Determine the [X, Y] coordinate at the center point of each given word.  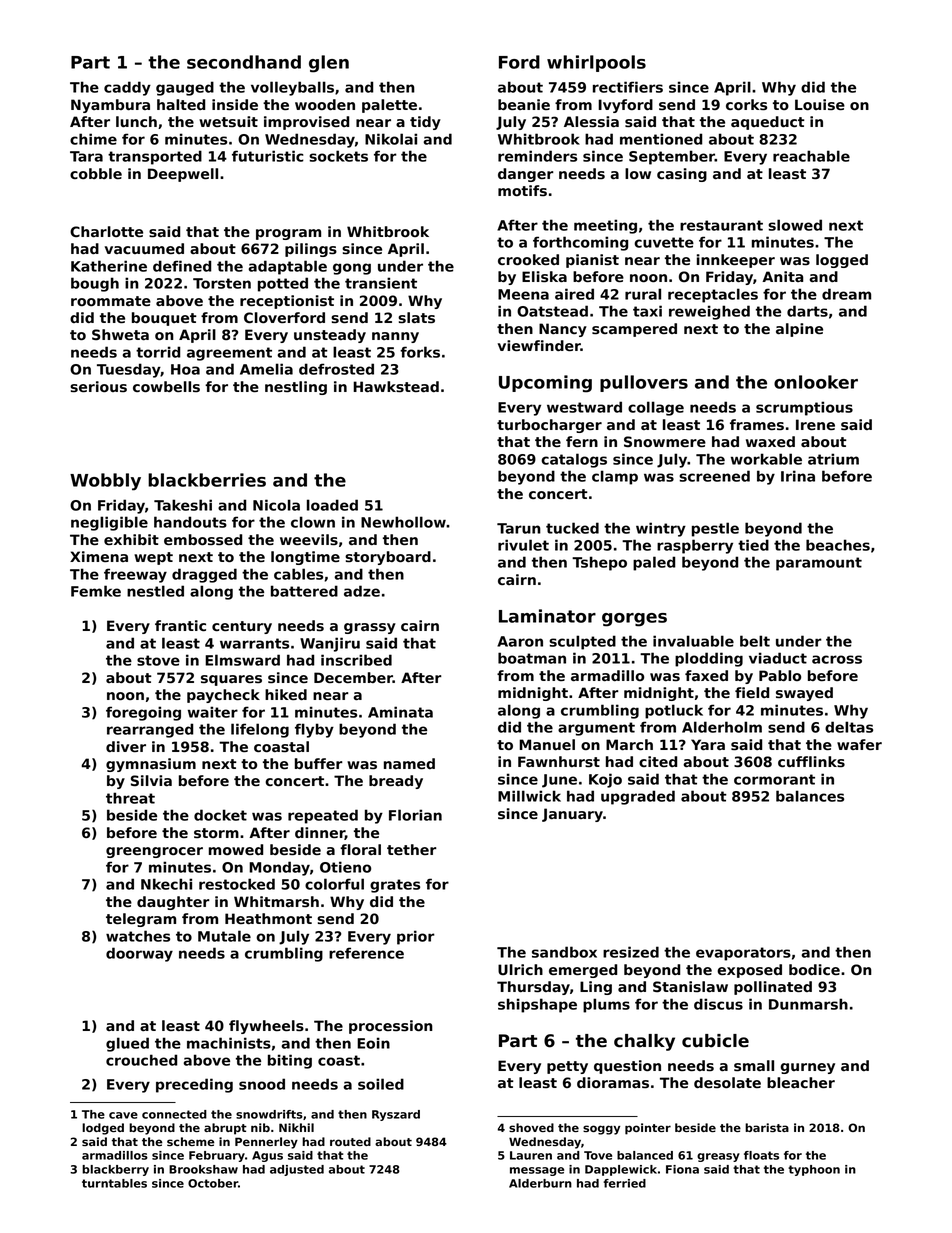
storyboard [388, 558]
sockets [338, 156]
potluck [674, 711]
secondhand [244, 62]
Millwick [529, 796]
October [213, 1183]
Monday [279, 868]
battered [304, 591]
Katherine [109, 266]
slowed [795, 225]
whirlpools [596, 63]
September [672, 157]
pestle [715, 529]
